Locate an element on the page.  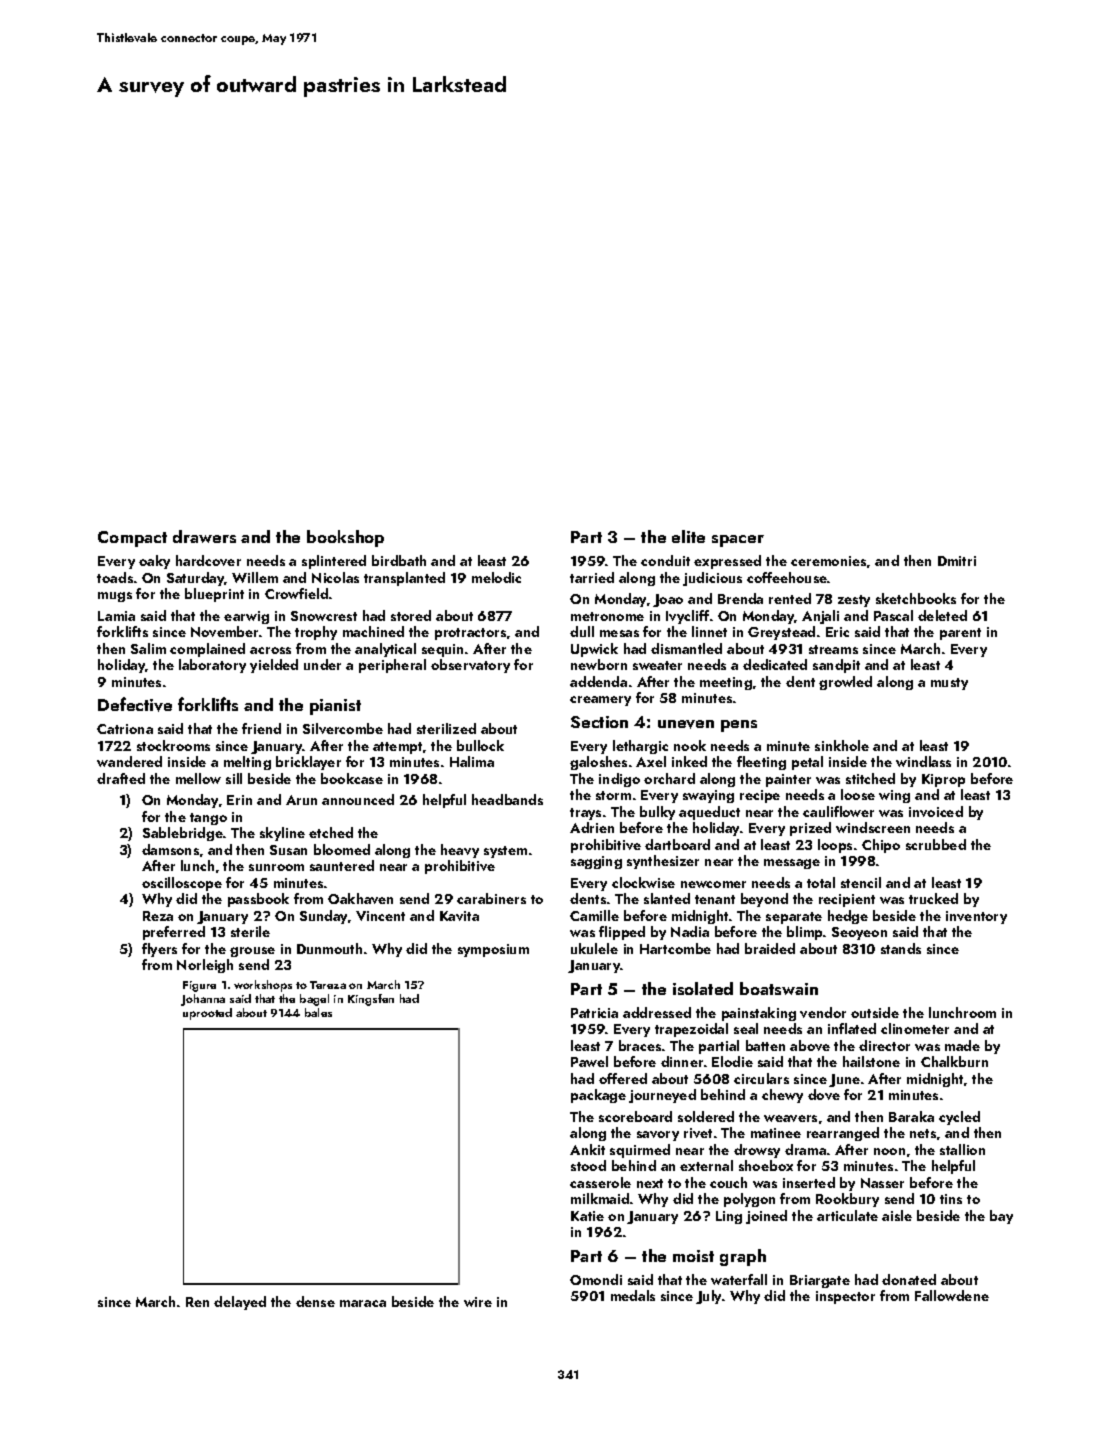
Omondi is located at coordinates (596, 1279).
